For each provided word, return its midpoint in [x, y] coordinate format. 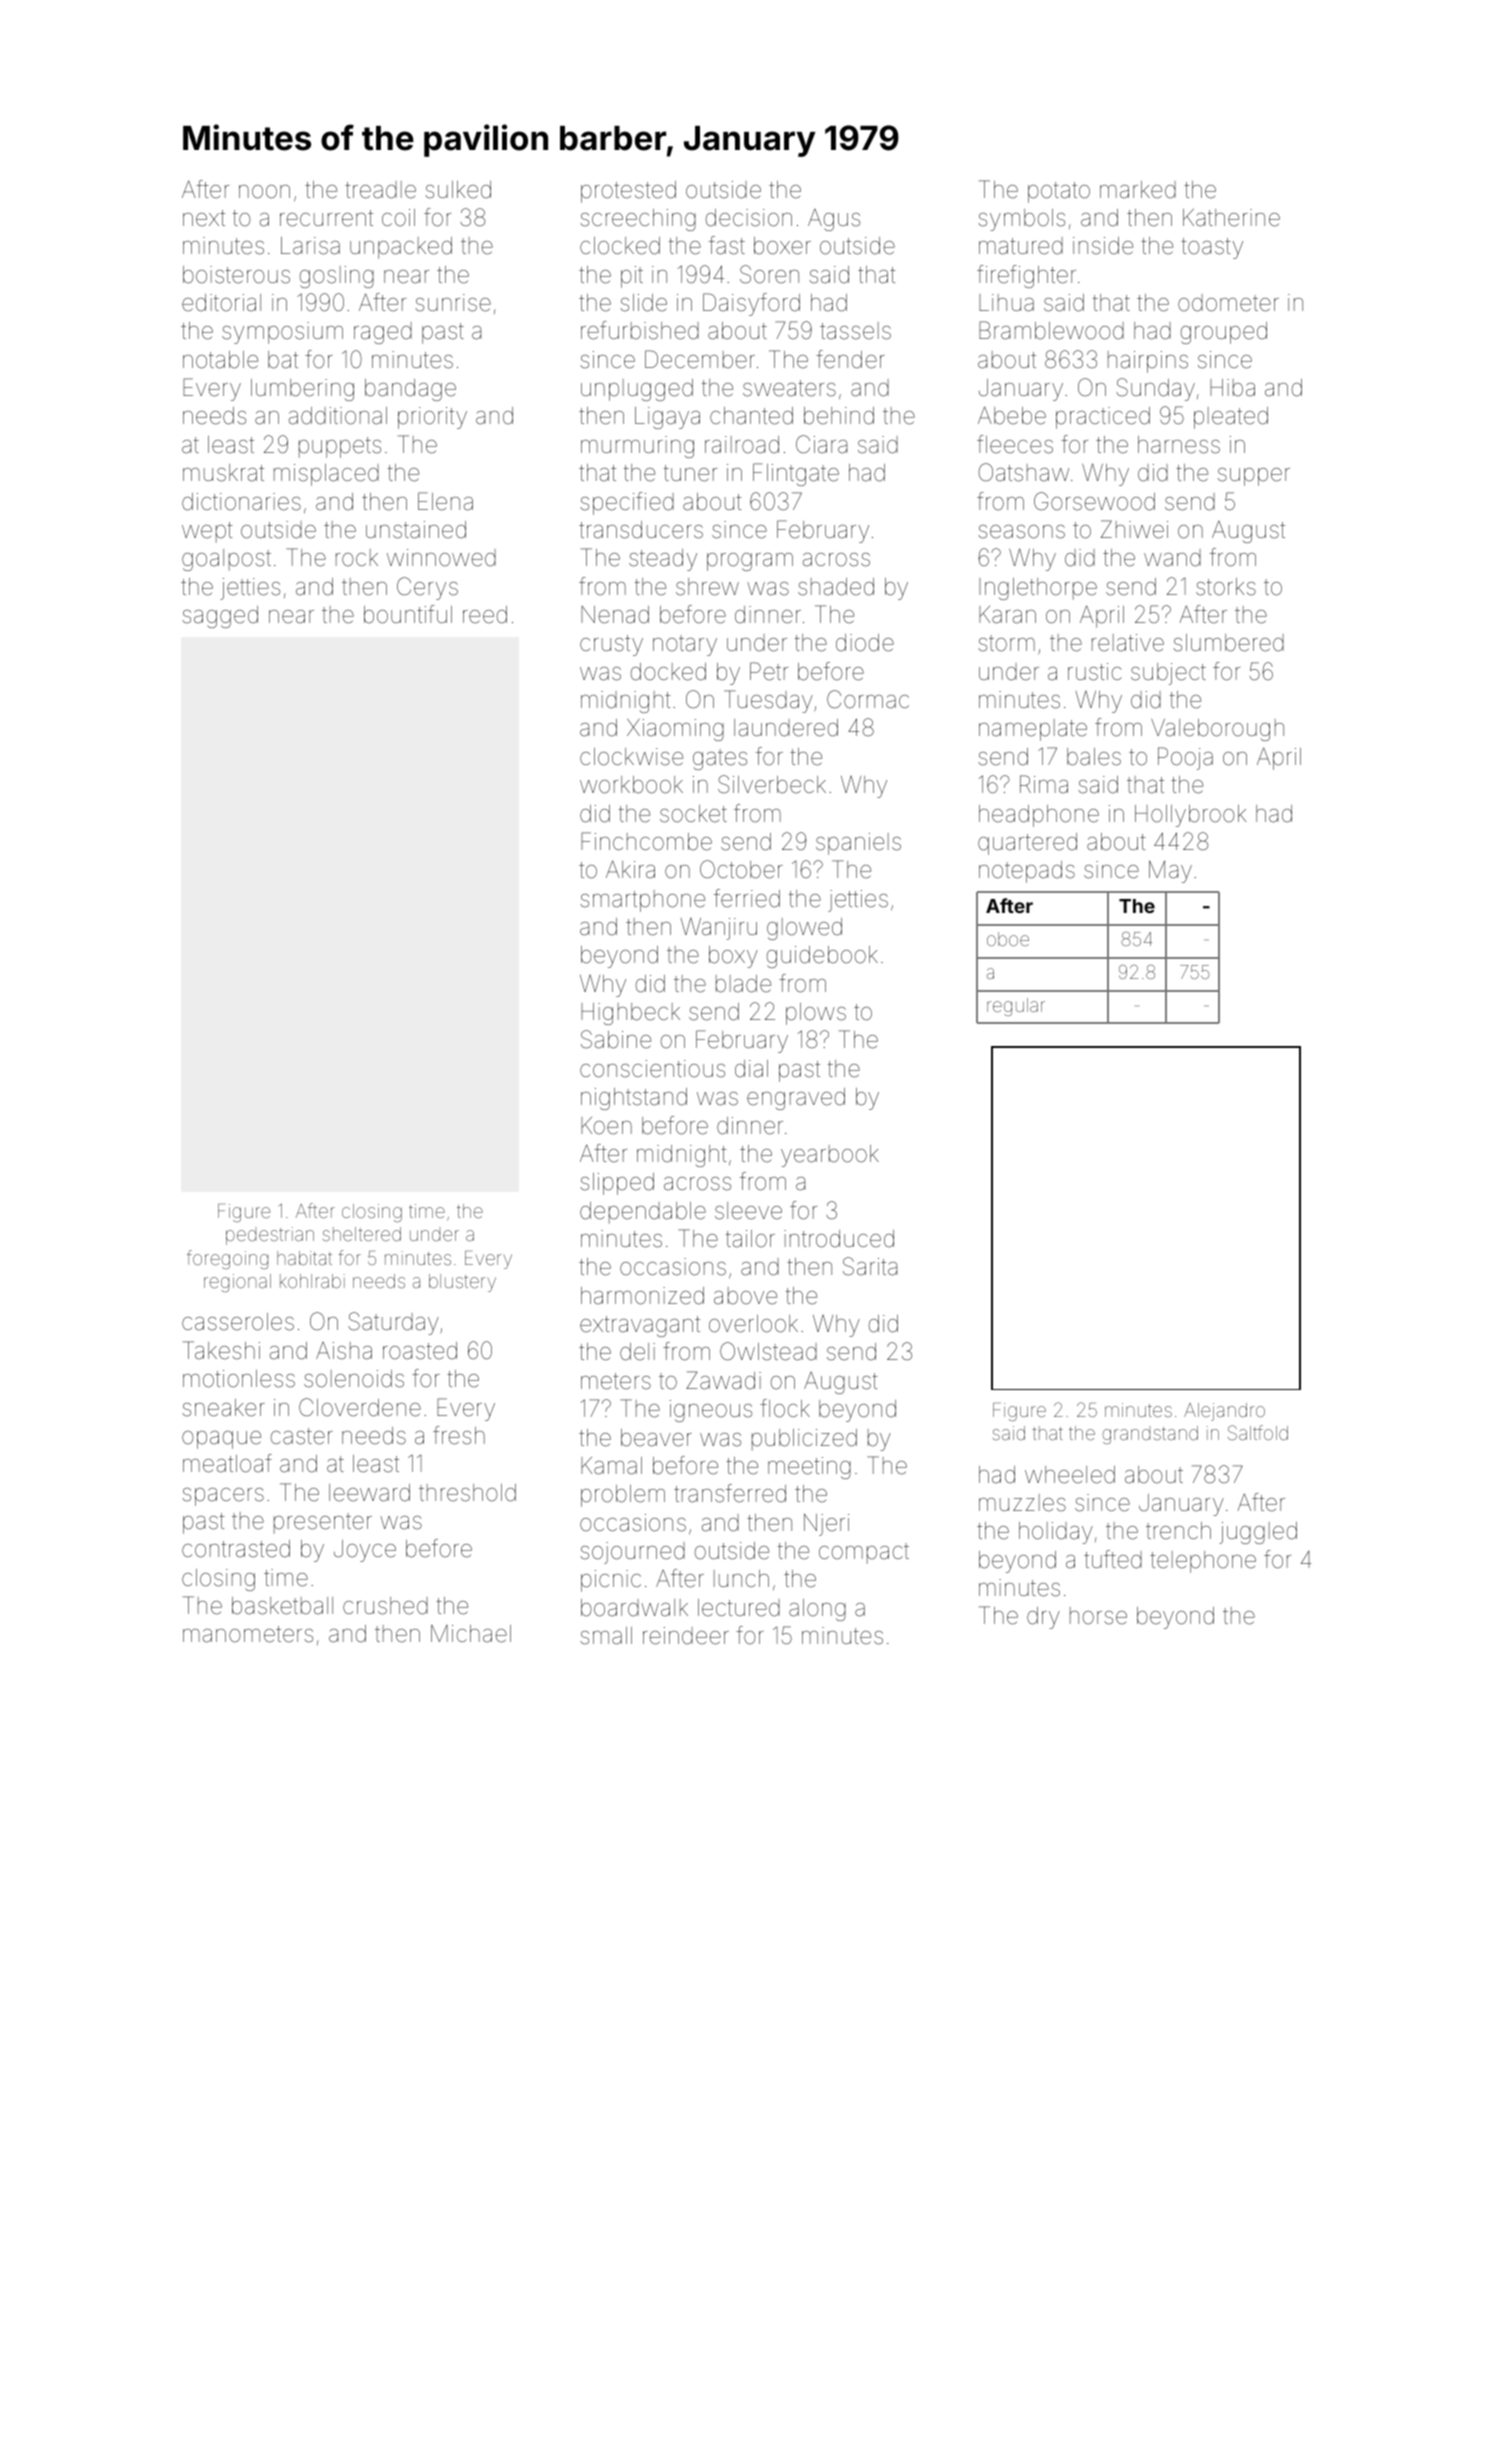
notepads [1027, 872]
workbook [631, 785]
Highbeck [630, 1014]
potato [1059, 192]
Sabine [616, 1039]
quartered [1027, 844]
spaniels [858, 844]
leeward [369, 1493]
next [204, 218]
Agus [834, 220]
